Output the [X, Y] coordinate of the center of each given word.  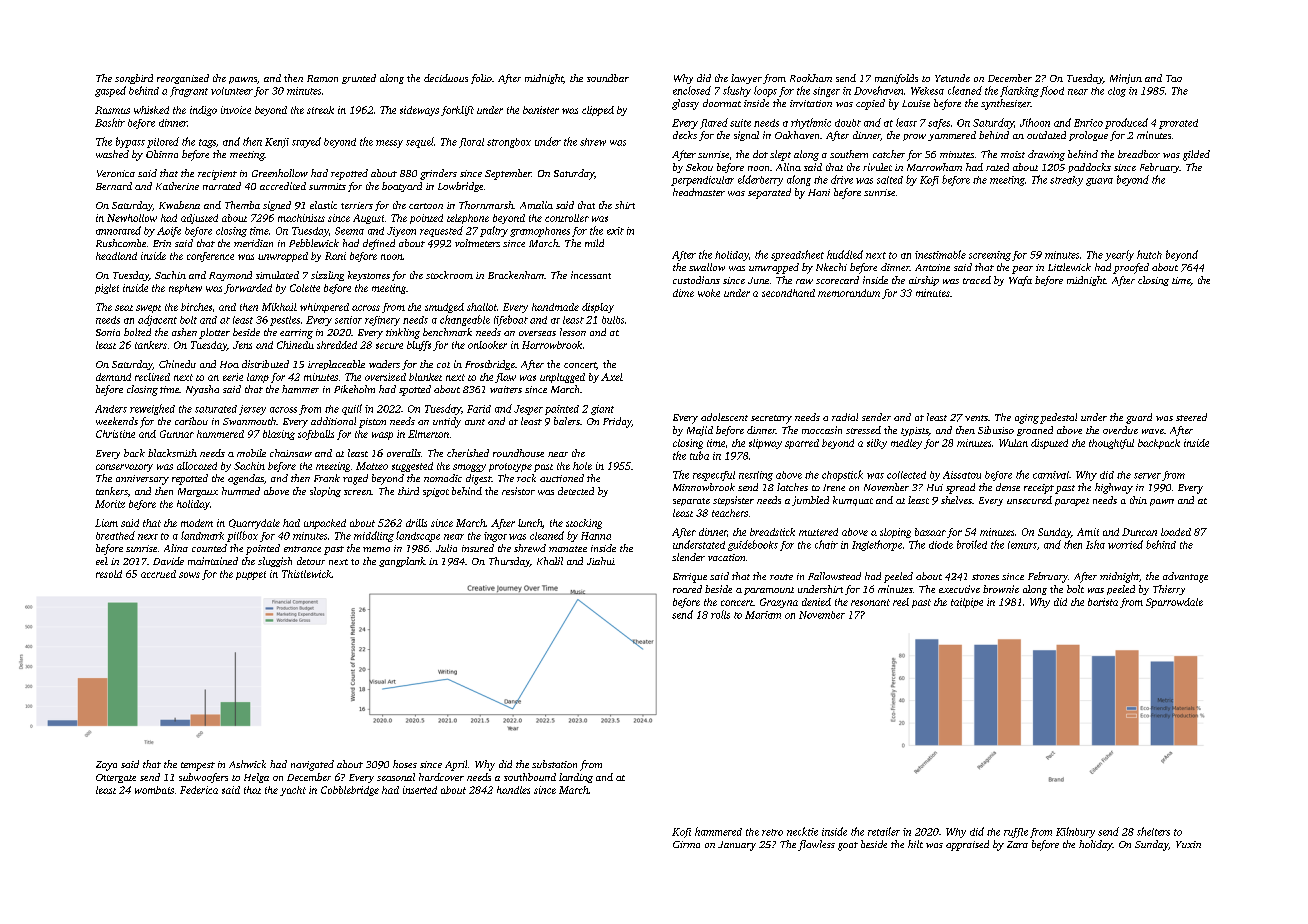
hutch [1149, 254]
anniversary [142, 480]
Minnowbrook [704, 487]
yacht [293, 791]
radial [845, 417]
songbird [134, 79]
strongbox [509, 143]
